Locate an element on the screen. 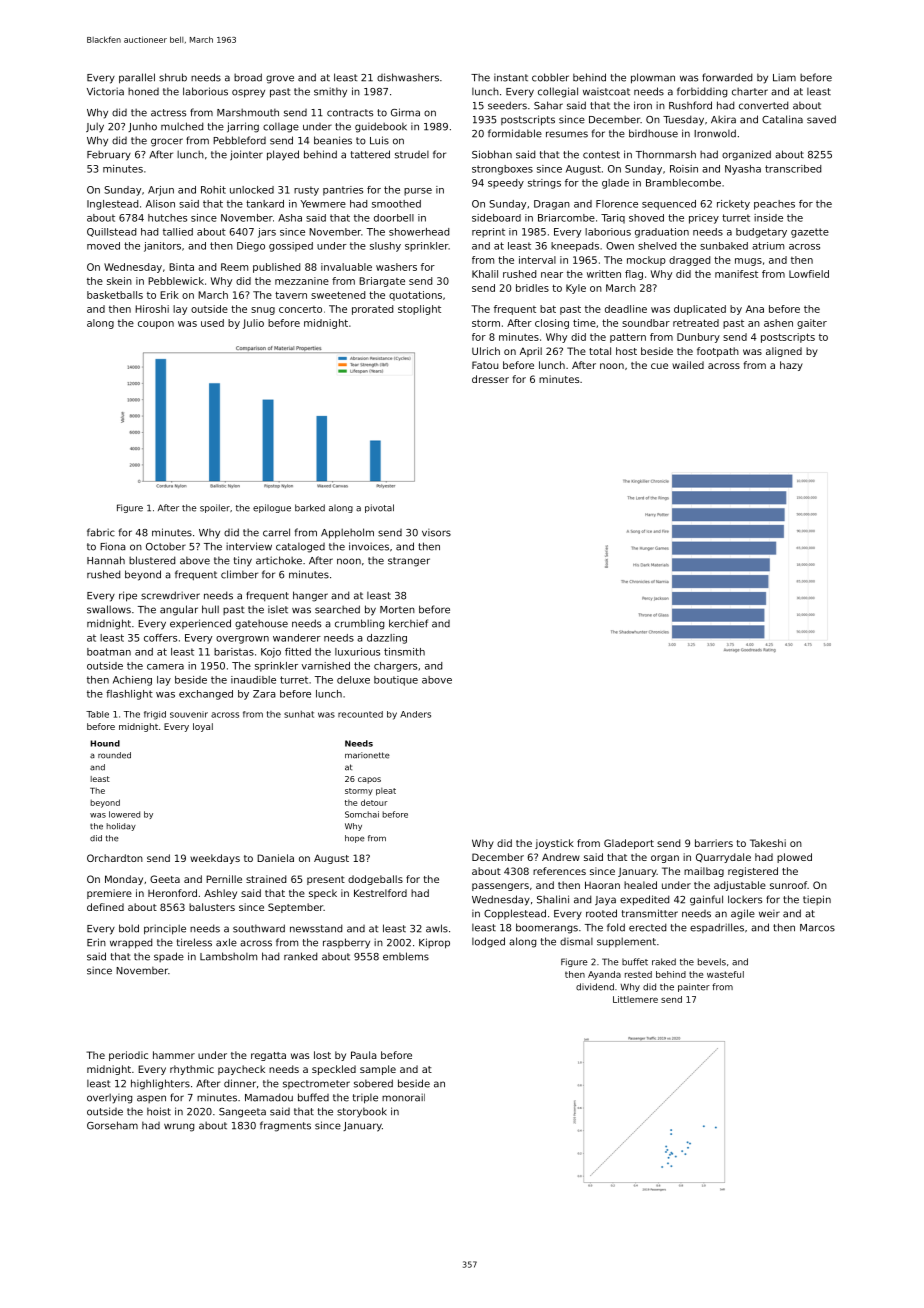 Image resolution: width=924 pixels, height=1308 pixels. seeders is located at coordinates (507, 105).
